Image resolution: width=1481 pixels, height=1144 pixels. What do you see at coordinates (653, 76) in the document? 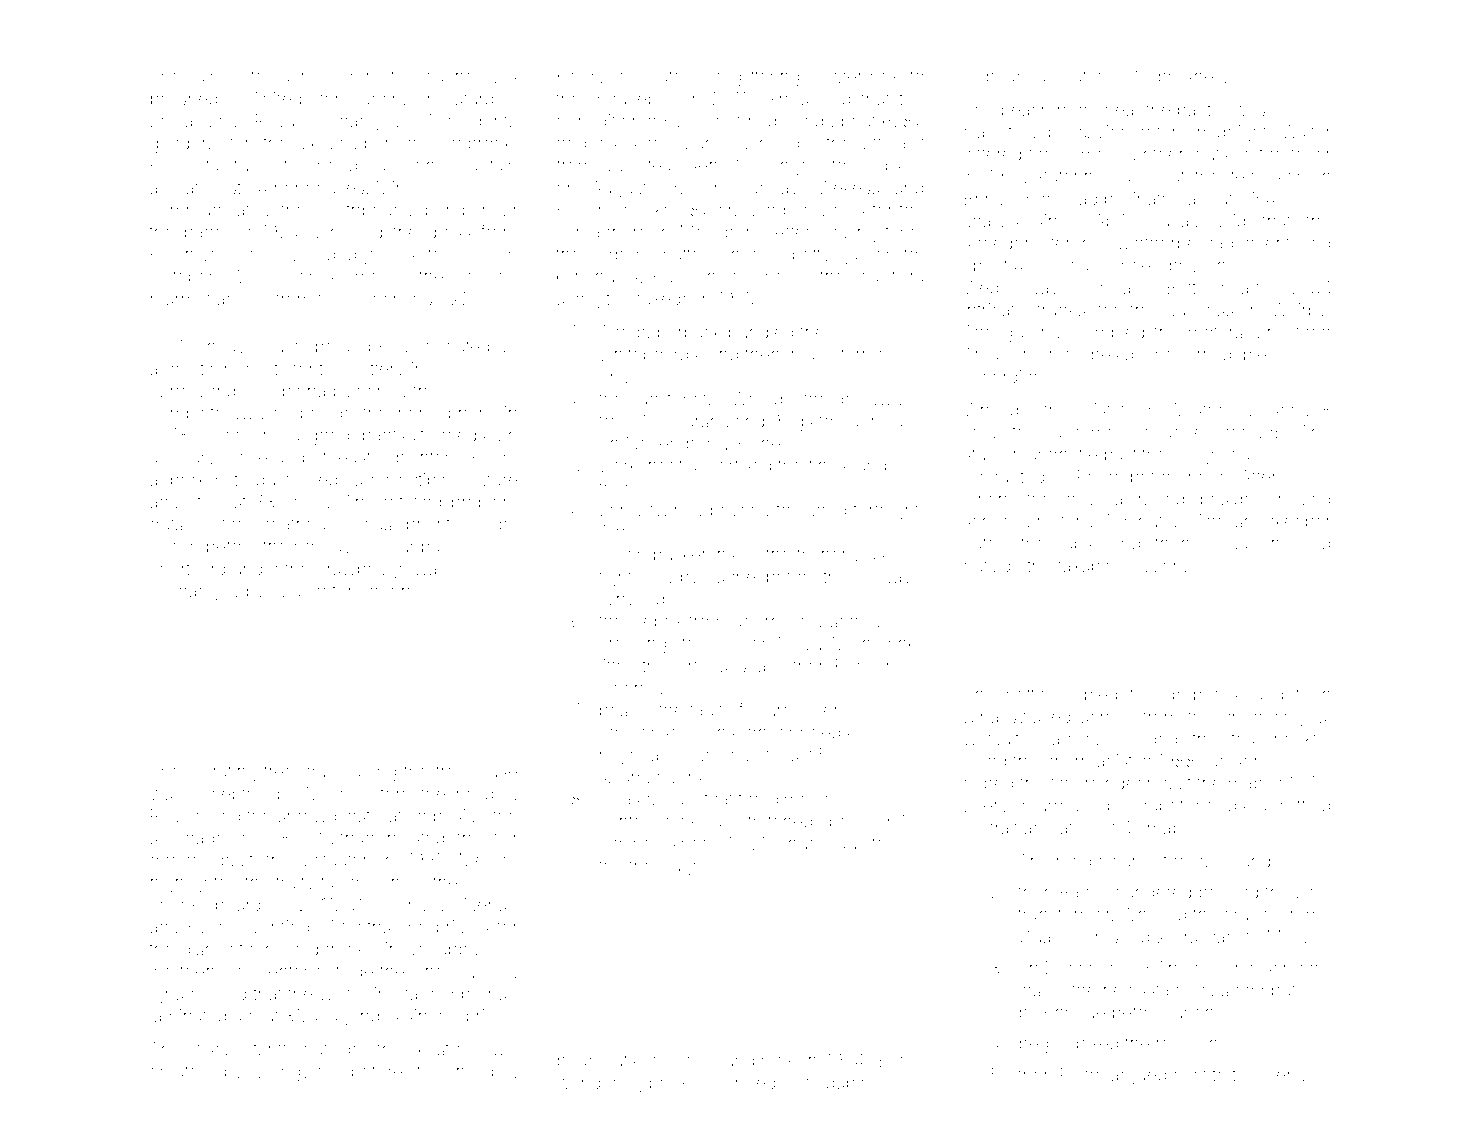
I see `renovated` at bounding box center [653, 76].
